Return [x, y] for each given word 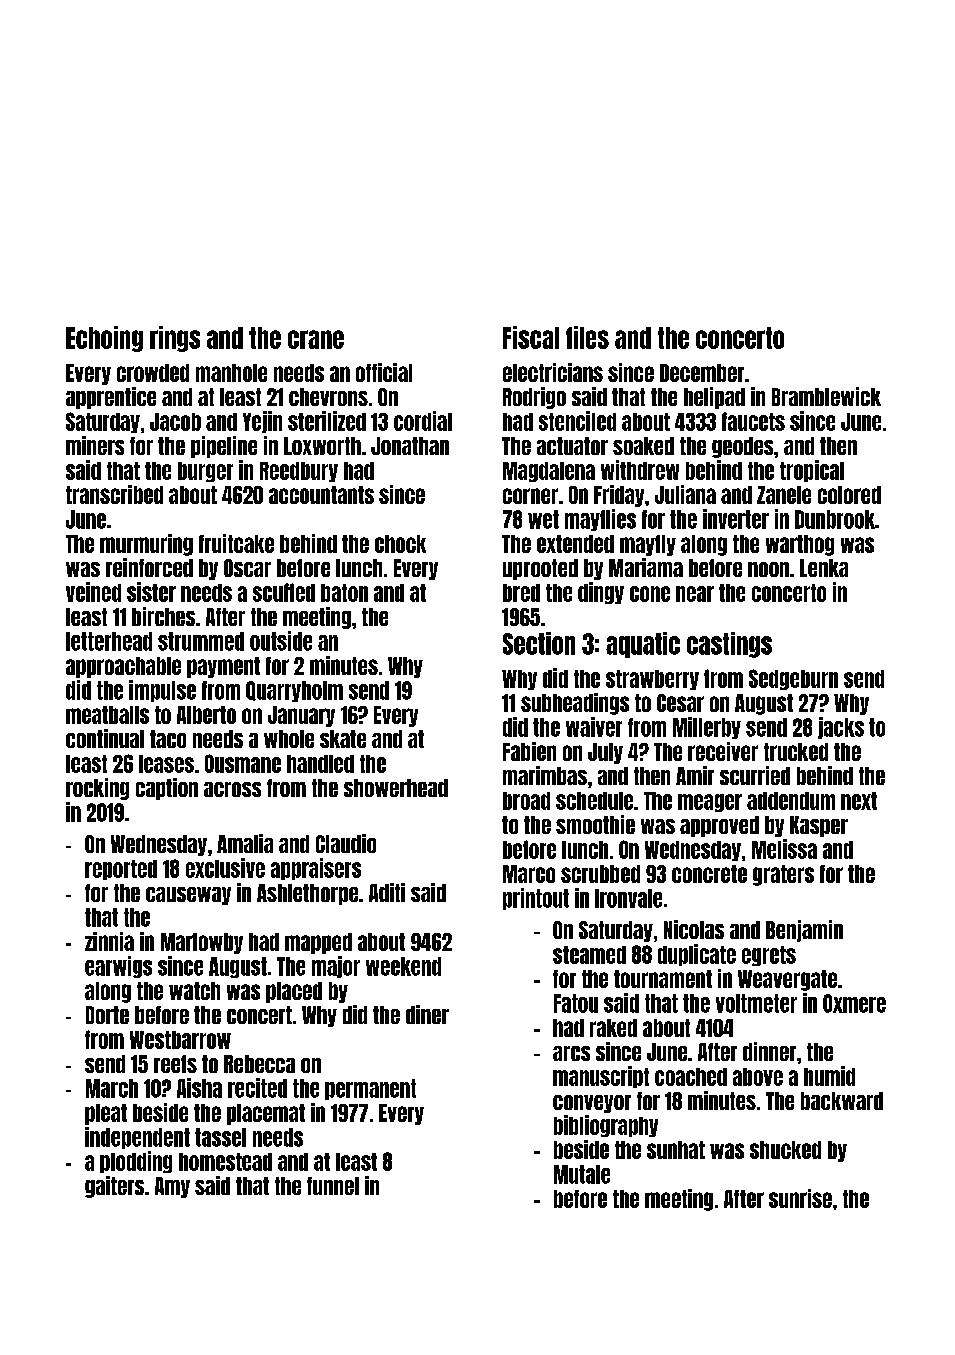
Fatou [576, 1003]
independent [137, 1138]
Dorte [107, 1015]
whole [289, 739]
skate [343, 739]
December [702, 373]
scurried [755, 775]
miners [95, 445]
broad [526, 801]
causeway [188, 896]
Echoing [104, 339]
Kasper [819, 826]
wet [543, 519]
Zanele [784, 495]
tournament [663, 979]
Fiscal [531, 337]
